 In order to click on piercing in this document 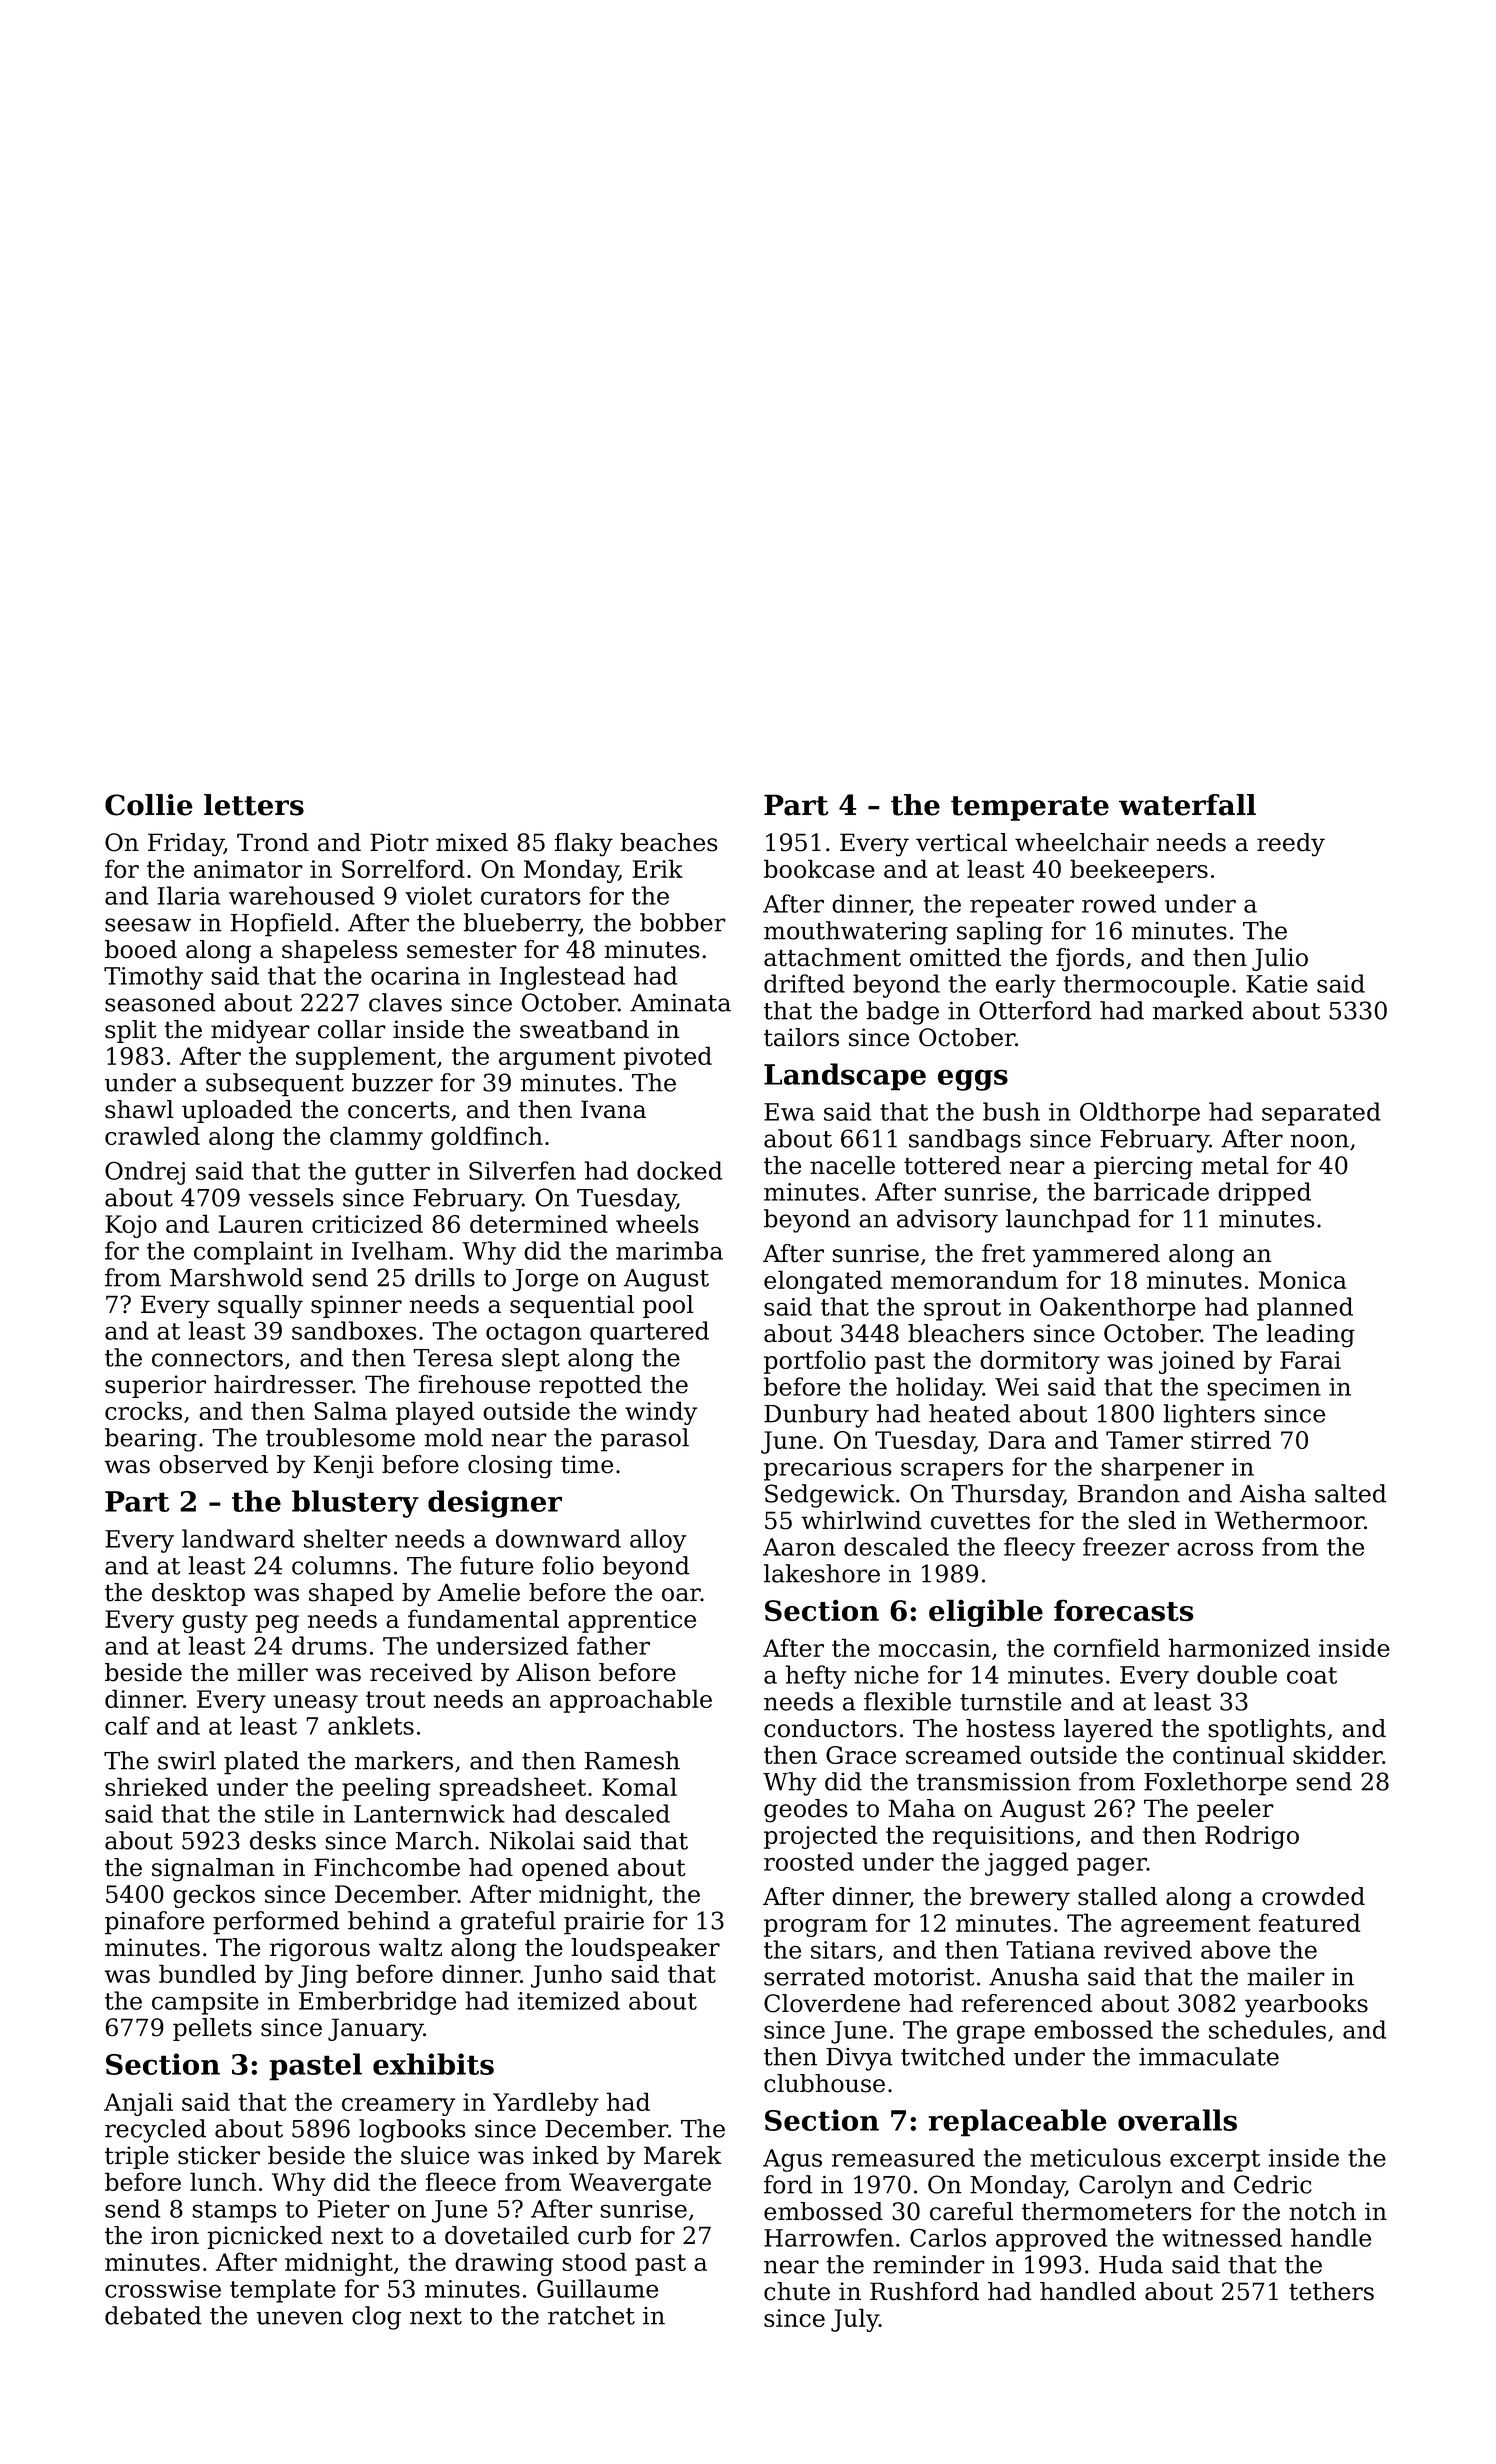, I will do `click(1143, 1168)`.
